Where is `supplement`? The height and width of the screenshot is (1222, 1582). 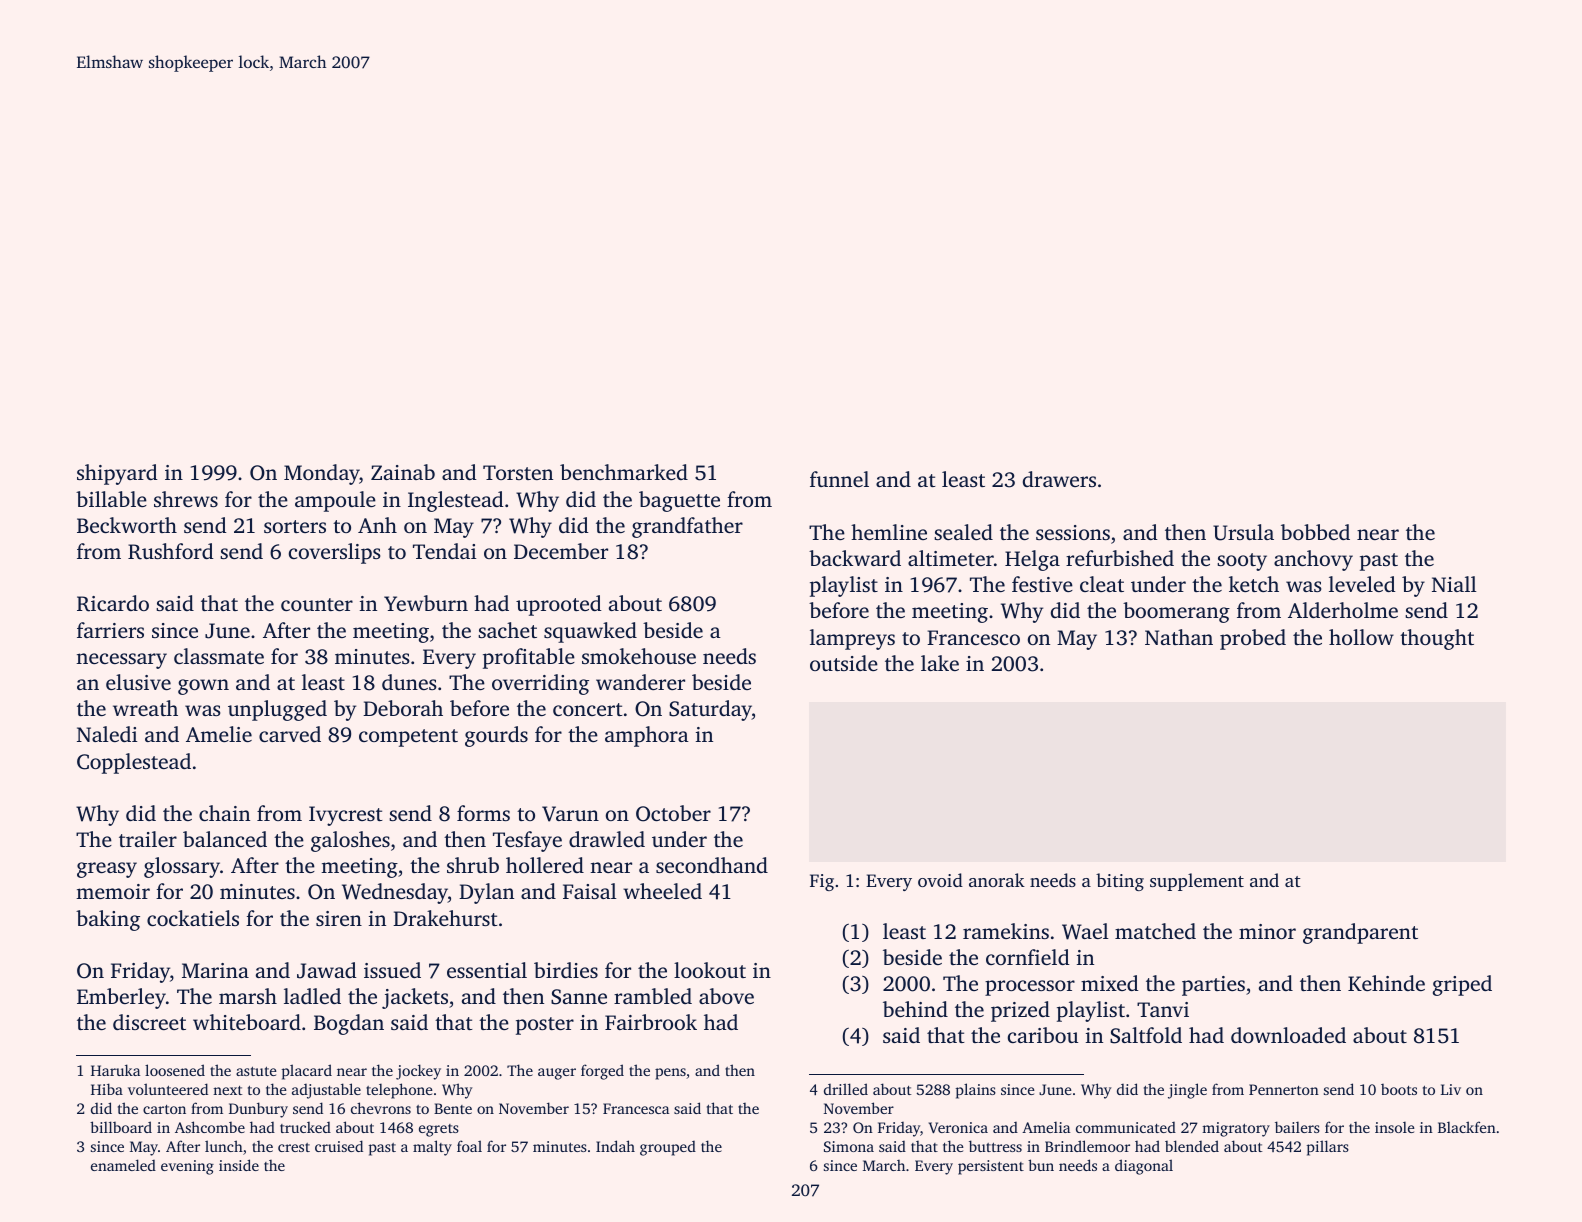
supplement is located at coordinates (1197, 882).
